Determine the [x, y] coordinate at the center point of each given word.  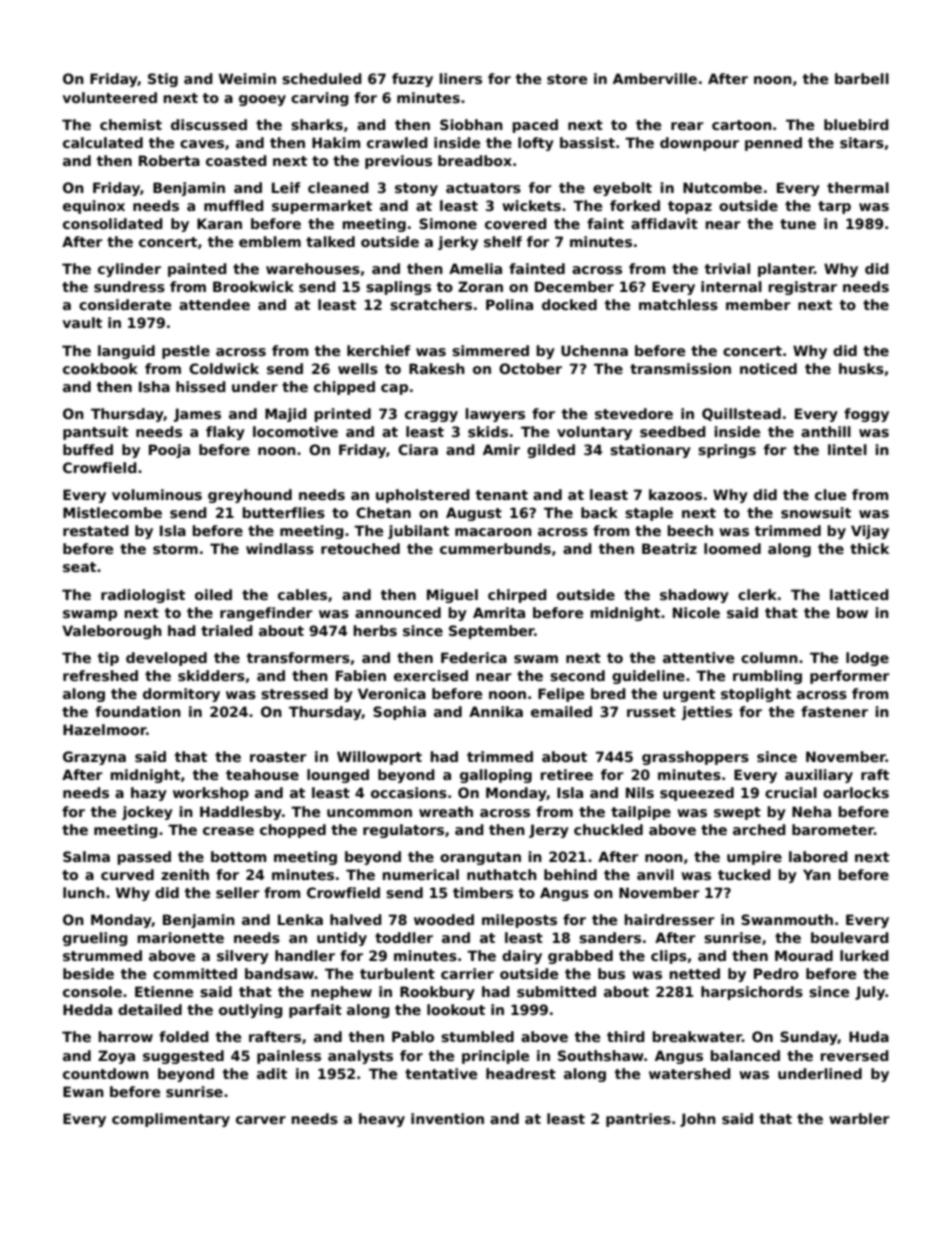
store [567, 79]
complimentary [171, 1120]
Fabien [361, 675]
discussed [209, 124]
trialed [227, 630]
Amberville [655, 78]
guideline [648, 677]
